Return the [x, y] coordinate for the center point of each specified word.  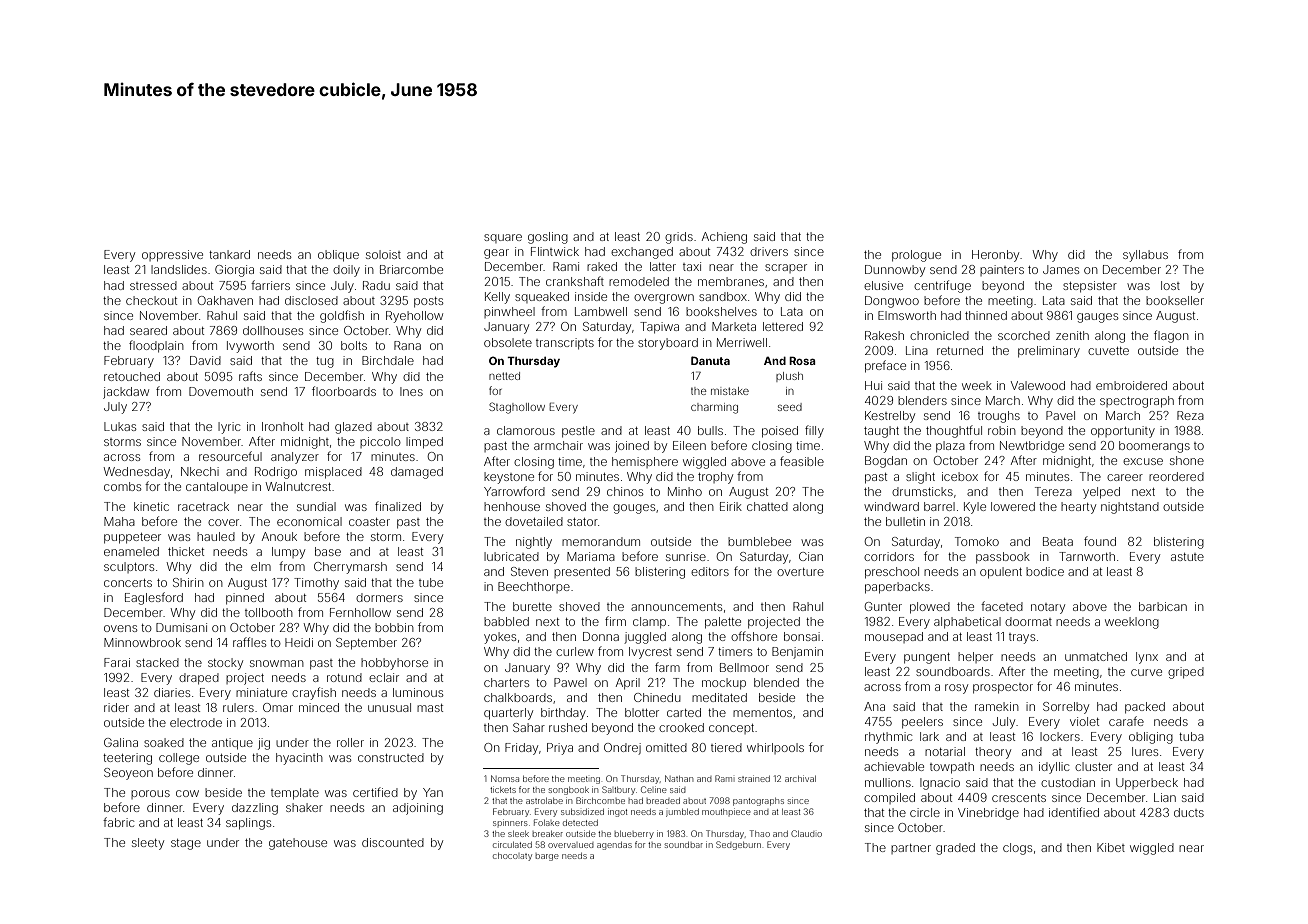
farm [667, 667]
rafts [250, 376]
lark [929, 736]
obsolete [508, 342]
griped [1186, 673]
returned [960, 350]
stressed [153, 285]
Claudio [806, 833]
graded [955, 849]
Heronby [995, 256]
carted [684, 712]
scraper [786, 268]
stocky [225, 664]
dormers [379, 597]
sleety [148, 844]
